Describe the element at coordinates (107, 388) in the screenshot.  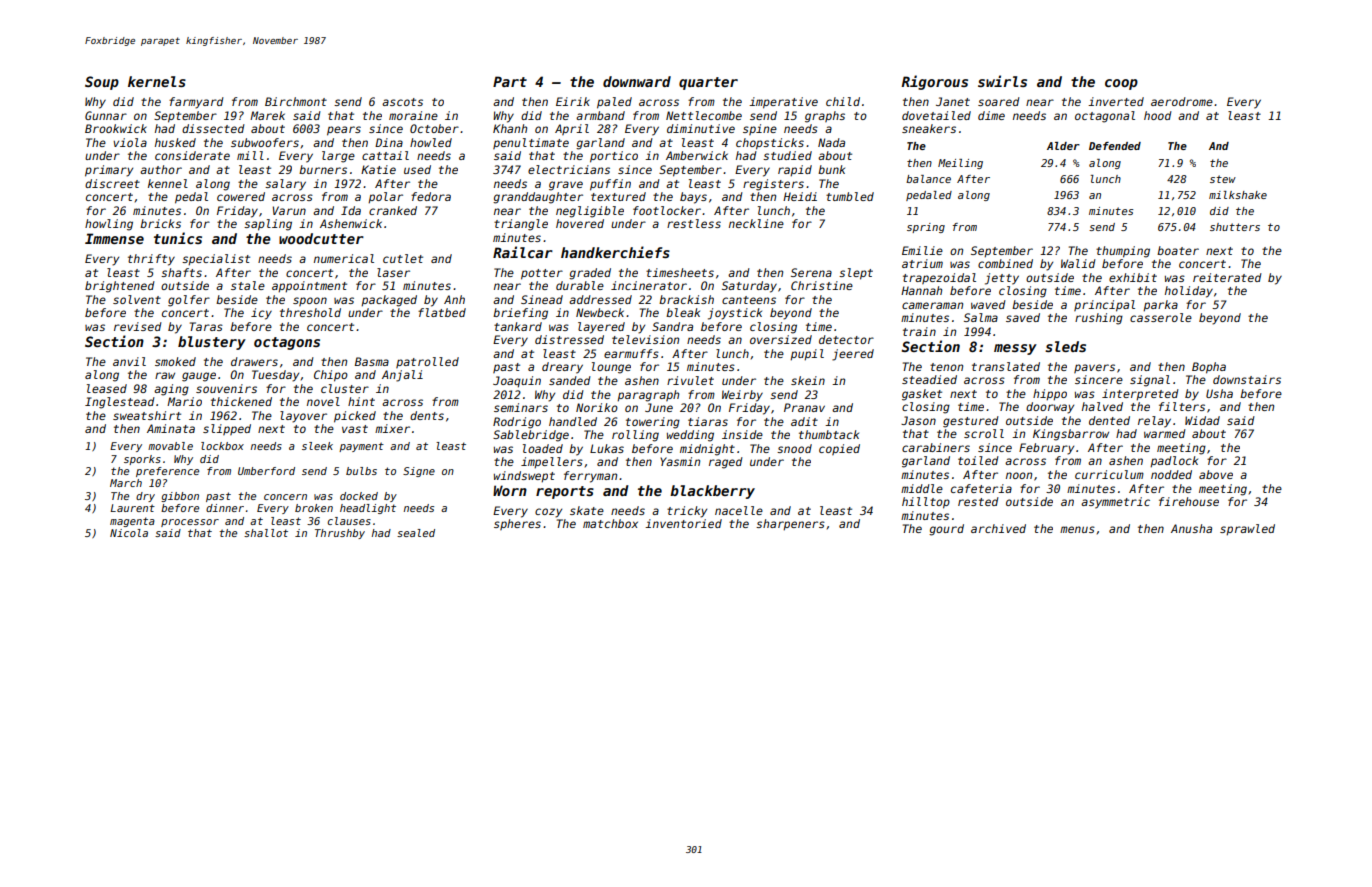
I see `leased` at that location.
